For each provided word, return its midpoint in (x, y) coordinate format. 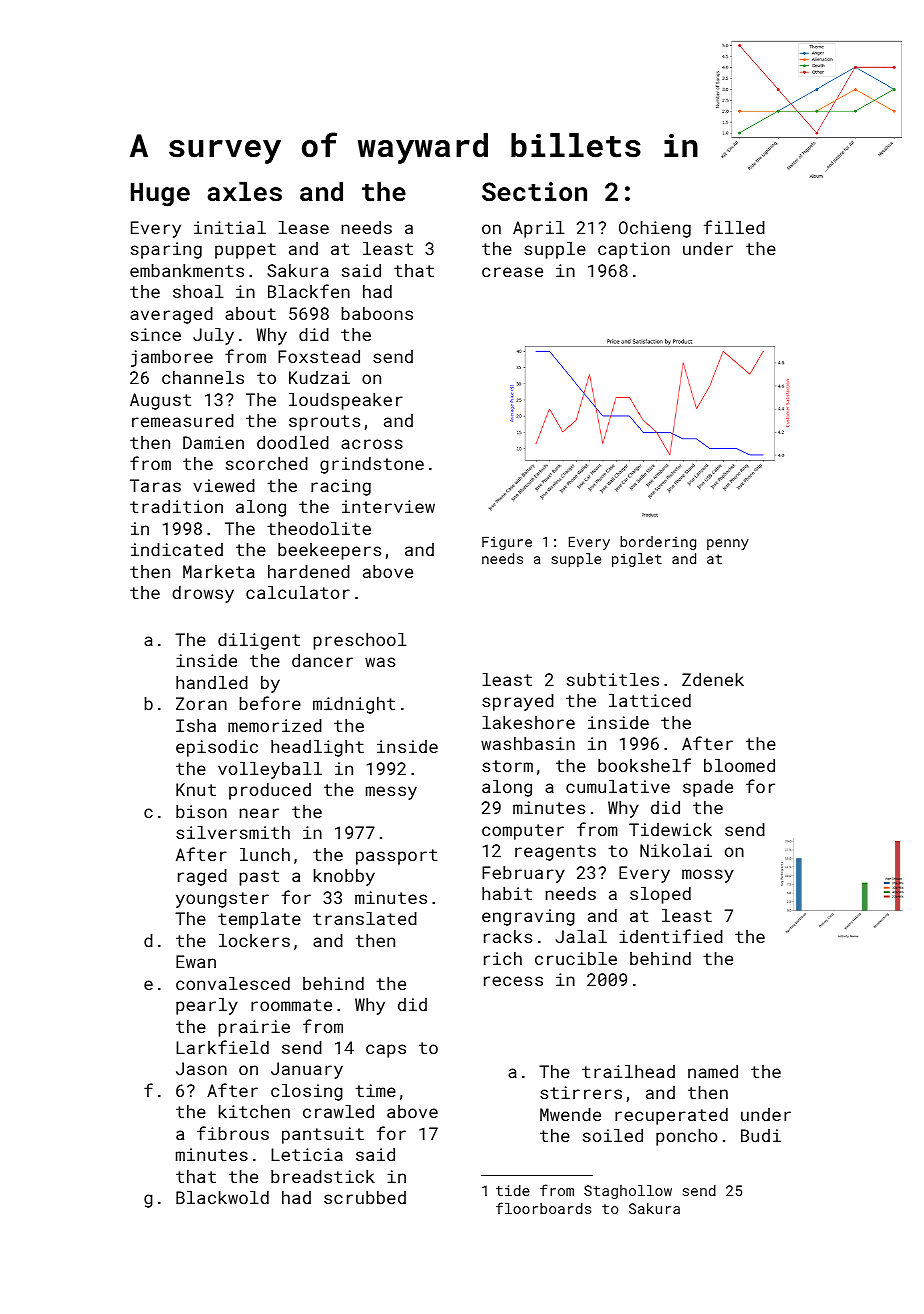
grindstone (372, 465)
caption (634, 250)
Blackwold (222, 1197)
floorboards (543, 1208)
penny (728, 544)
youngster (222, 900)
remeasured (183, 420)
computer (523, 832)
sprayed (518, 702)
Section (534, 192)
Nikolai (676, 850)
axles (244, 191)
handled (212, 682)
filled (734, 227)
